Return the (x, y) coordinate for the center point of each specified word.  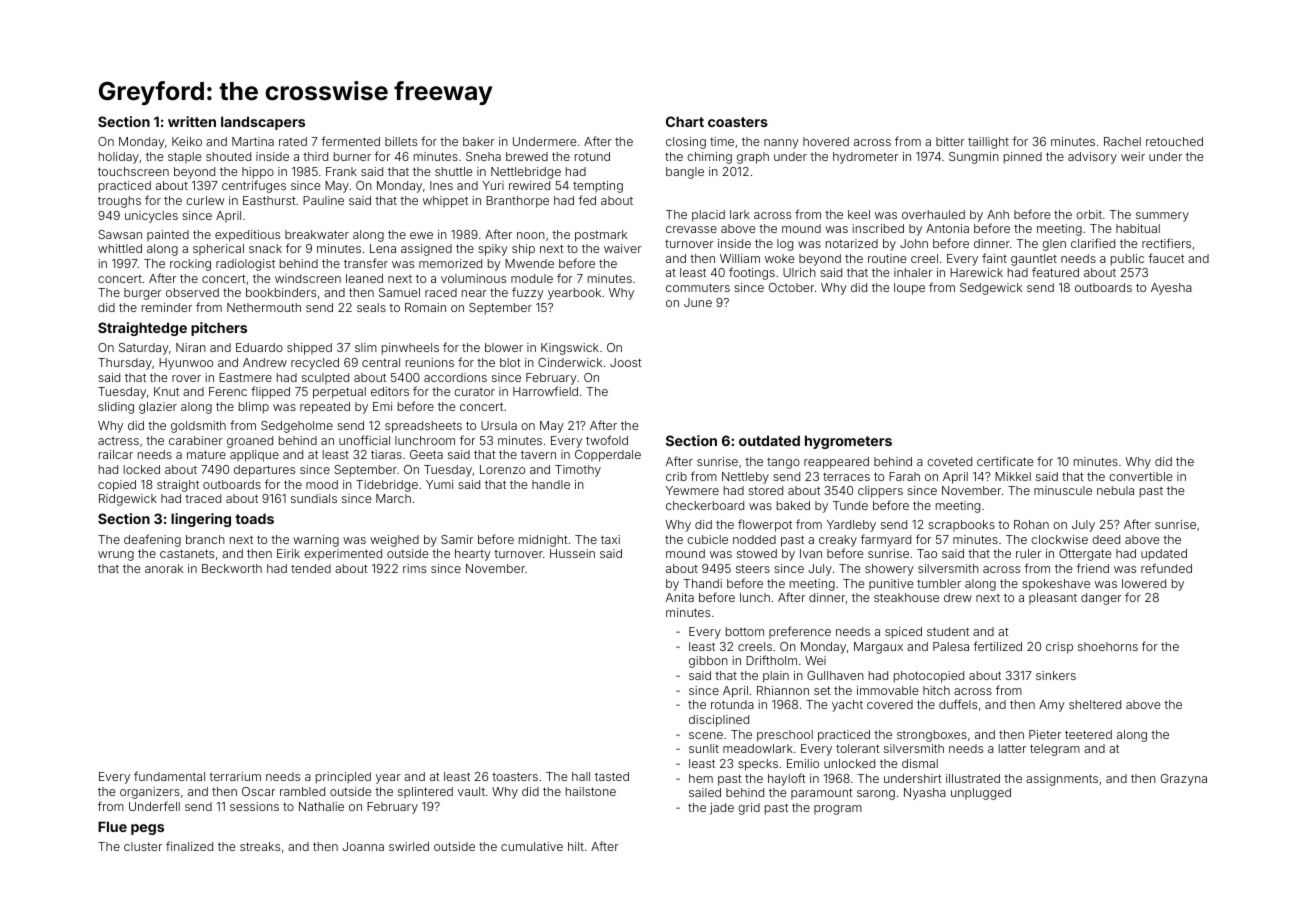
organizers (150, 793)
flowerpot (765, 525)
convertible (1140, 476)
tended (311, 568)
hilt (576, 846)
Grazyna (1184, 780)
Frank (341, 171)
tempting (598, 187)
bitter (950, 141)
